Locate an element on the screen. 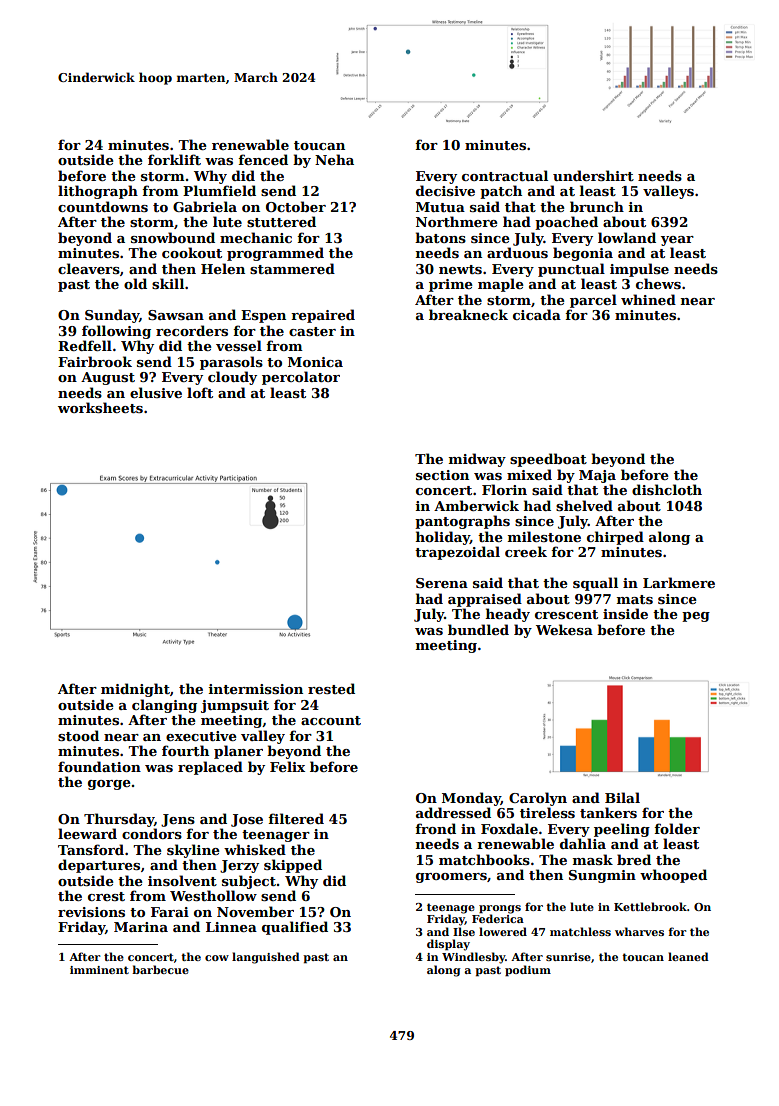 The width and height of the screenshot is (779, 1106). Neha is located at coordinates (334, 159).
